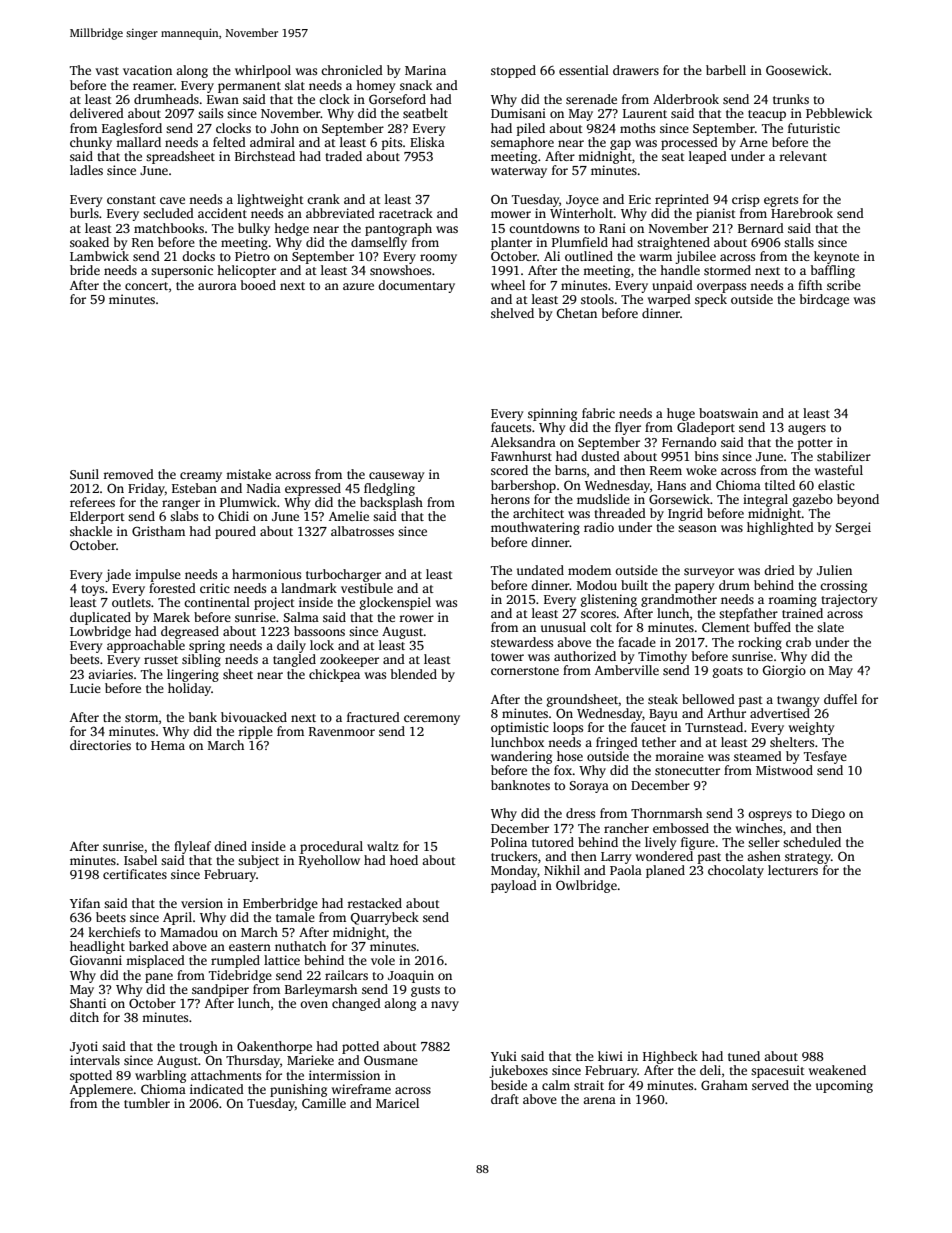 This screenshot has width=952, height=1233. What do you see at coordinates (577, 313) in the screenshot?
I see `Chetan` at bounding box center [577, 313].
